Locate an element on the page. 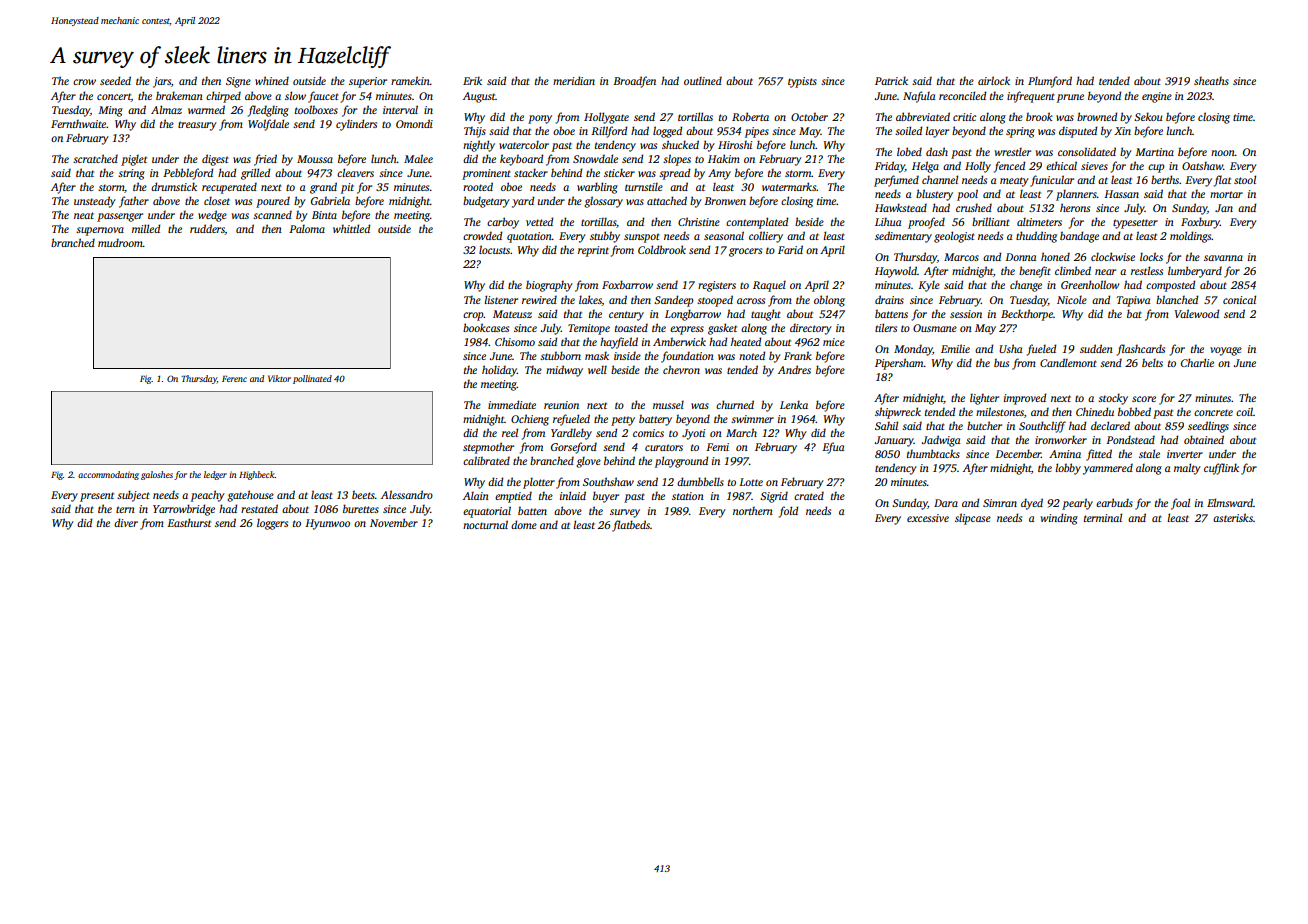 This page has height=924, width=1308. sheaths is located at coordinates (1211, 80).
